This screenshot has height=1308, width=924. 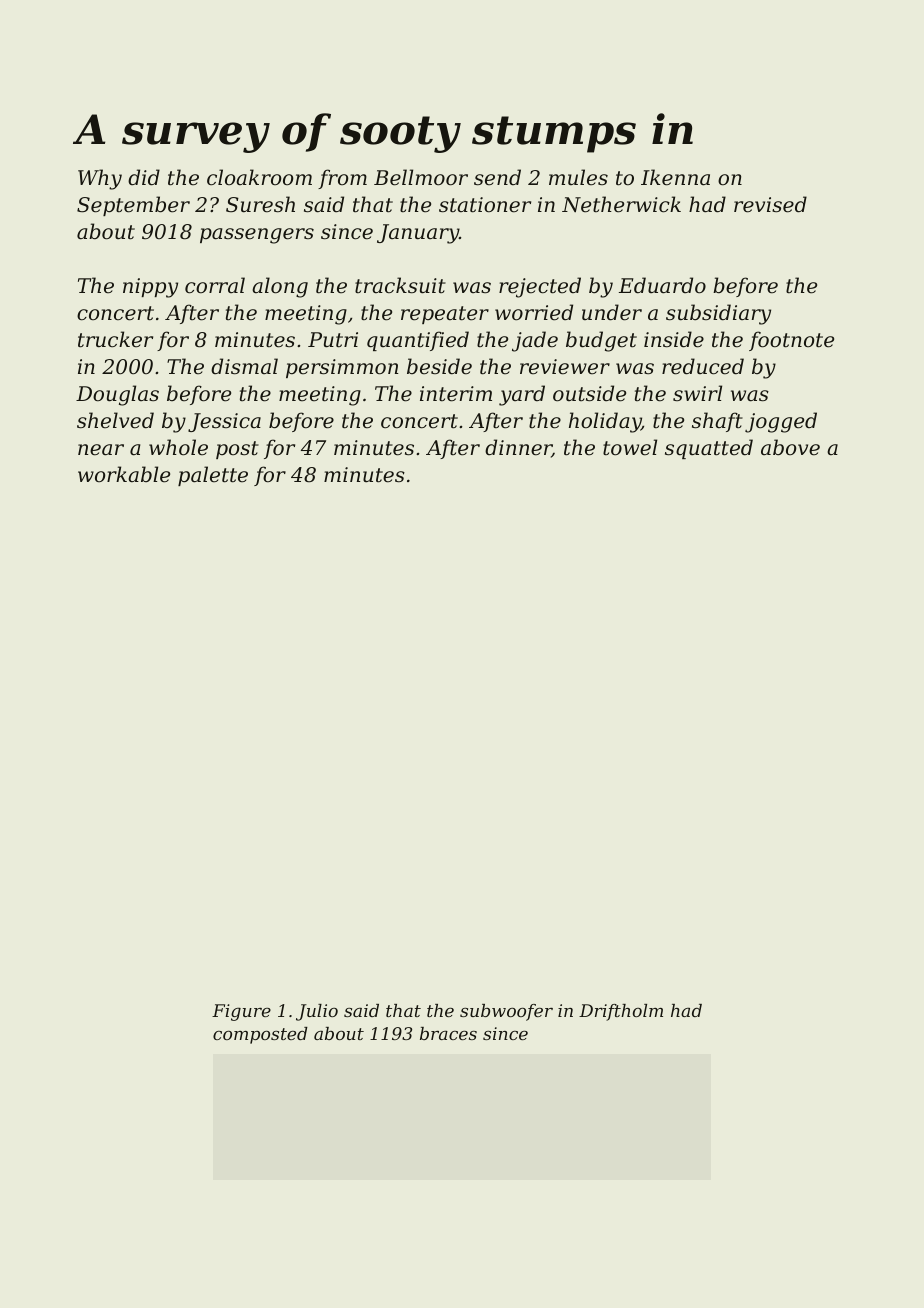 What do you see at coordinates (630, 447) in the screenshot?
I see `towel` at bounding box center [630, 447].
